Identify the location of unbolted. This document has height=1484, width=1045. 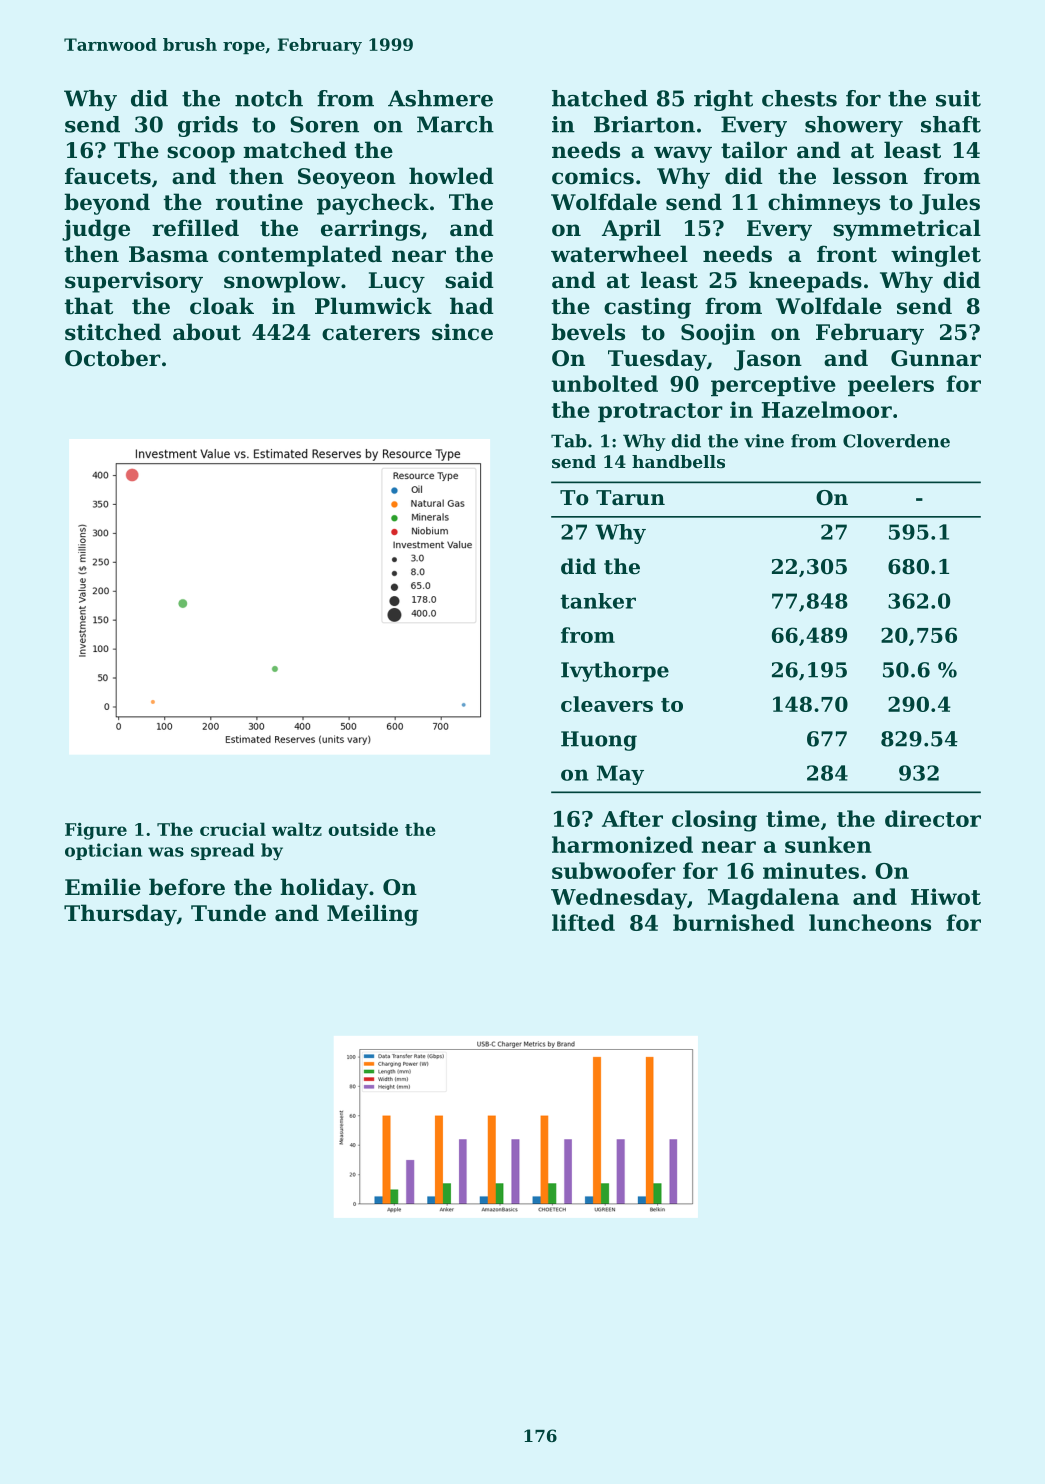
(605, 383).
